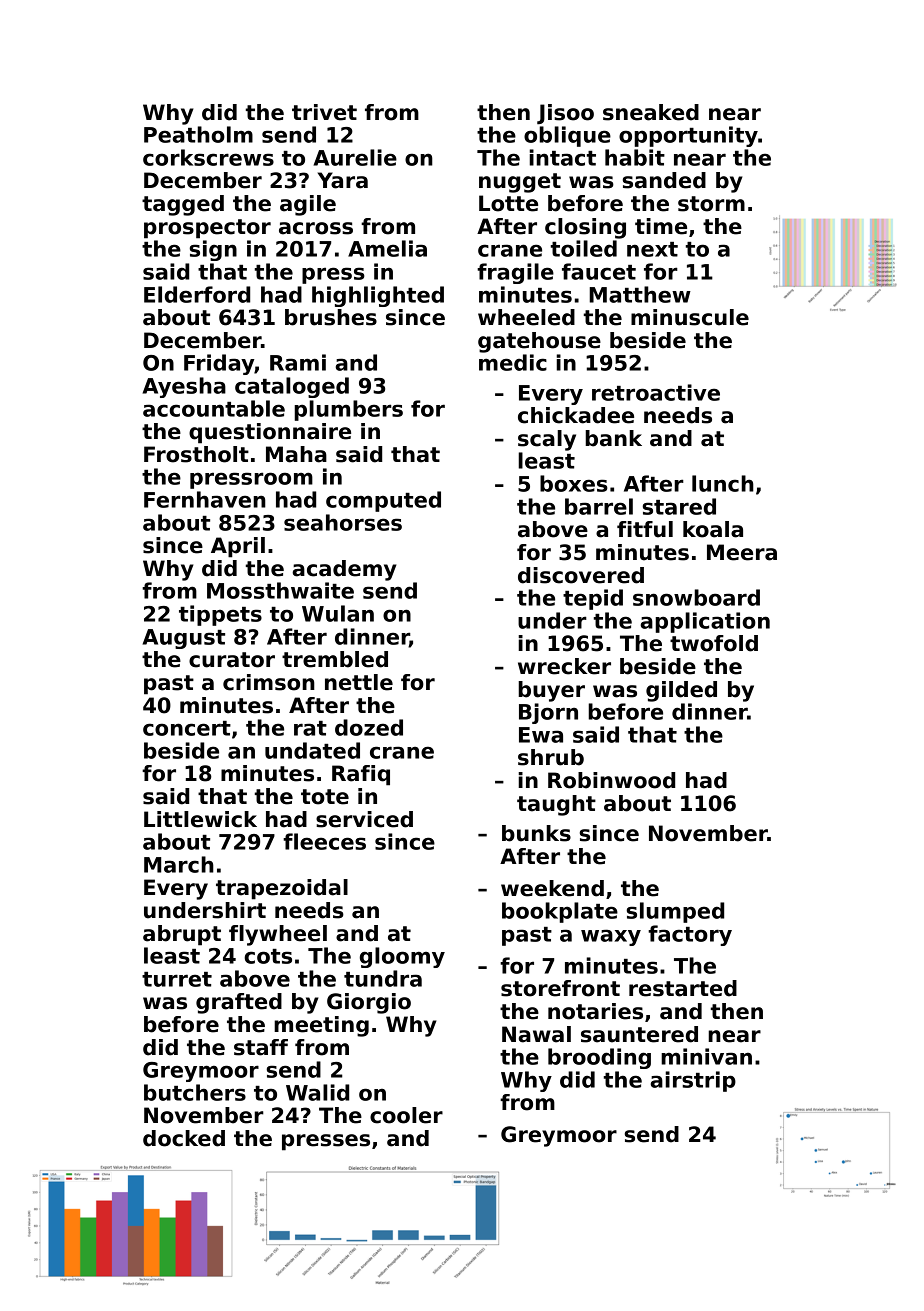 This screenshot has height=1311, width=924. Describe the element at coordinates (205, 499) in the screenshot. I see `Fernhaven` at that location.
